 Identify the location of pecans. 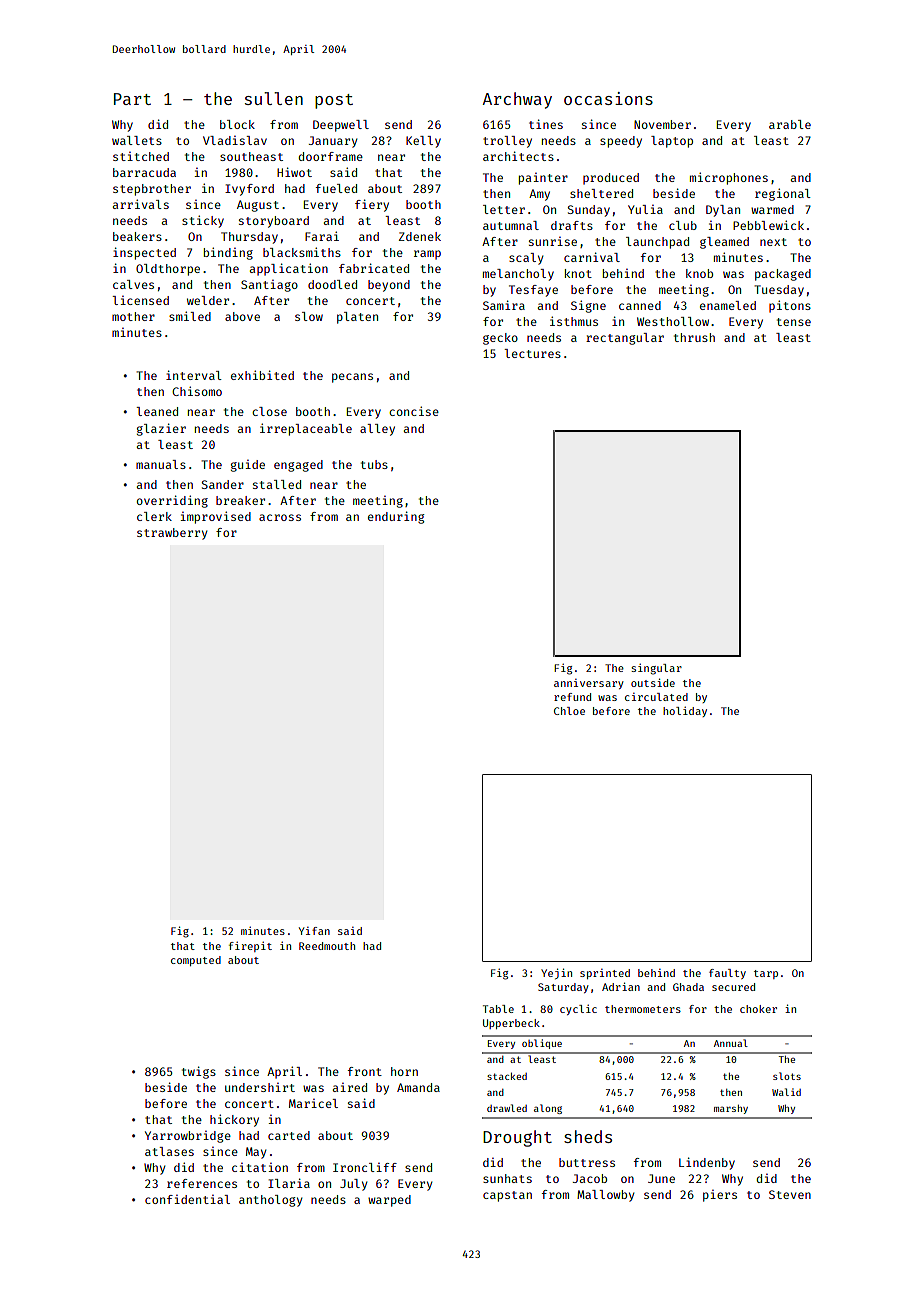
(352, 378).
